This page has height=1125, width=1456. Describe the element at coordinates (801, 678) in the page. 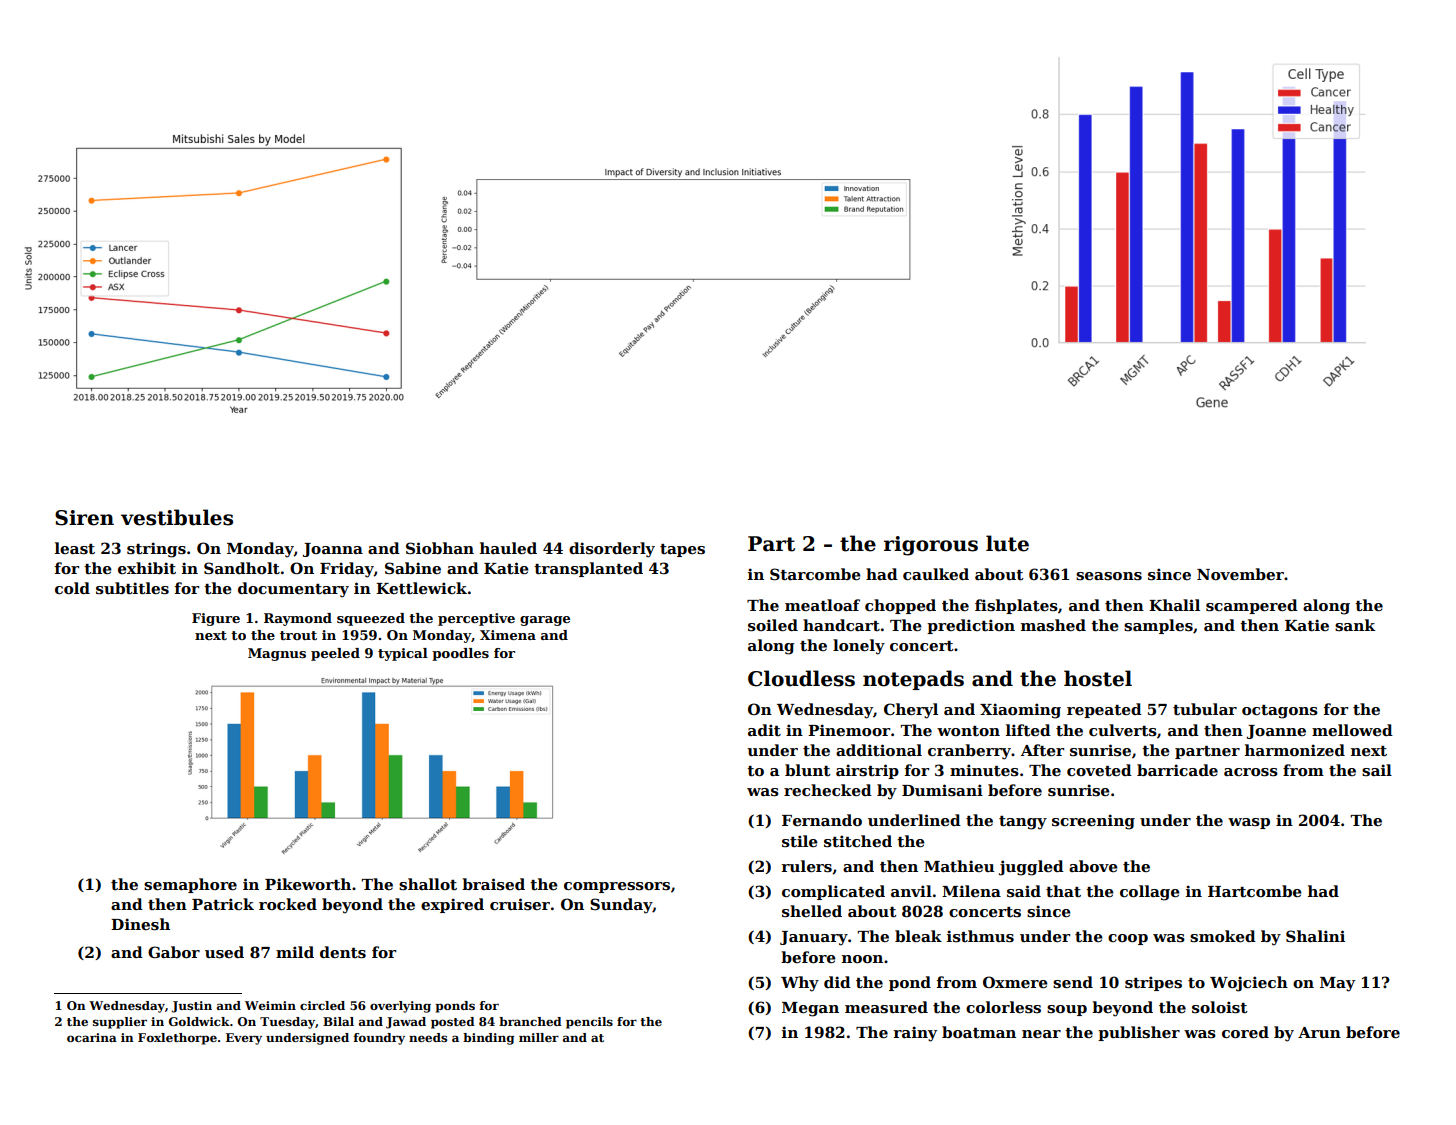

I see `Cloudless` at that location.
